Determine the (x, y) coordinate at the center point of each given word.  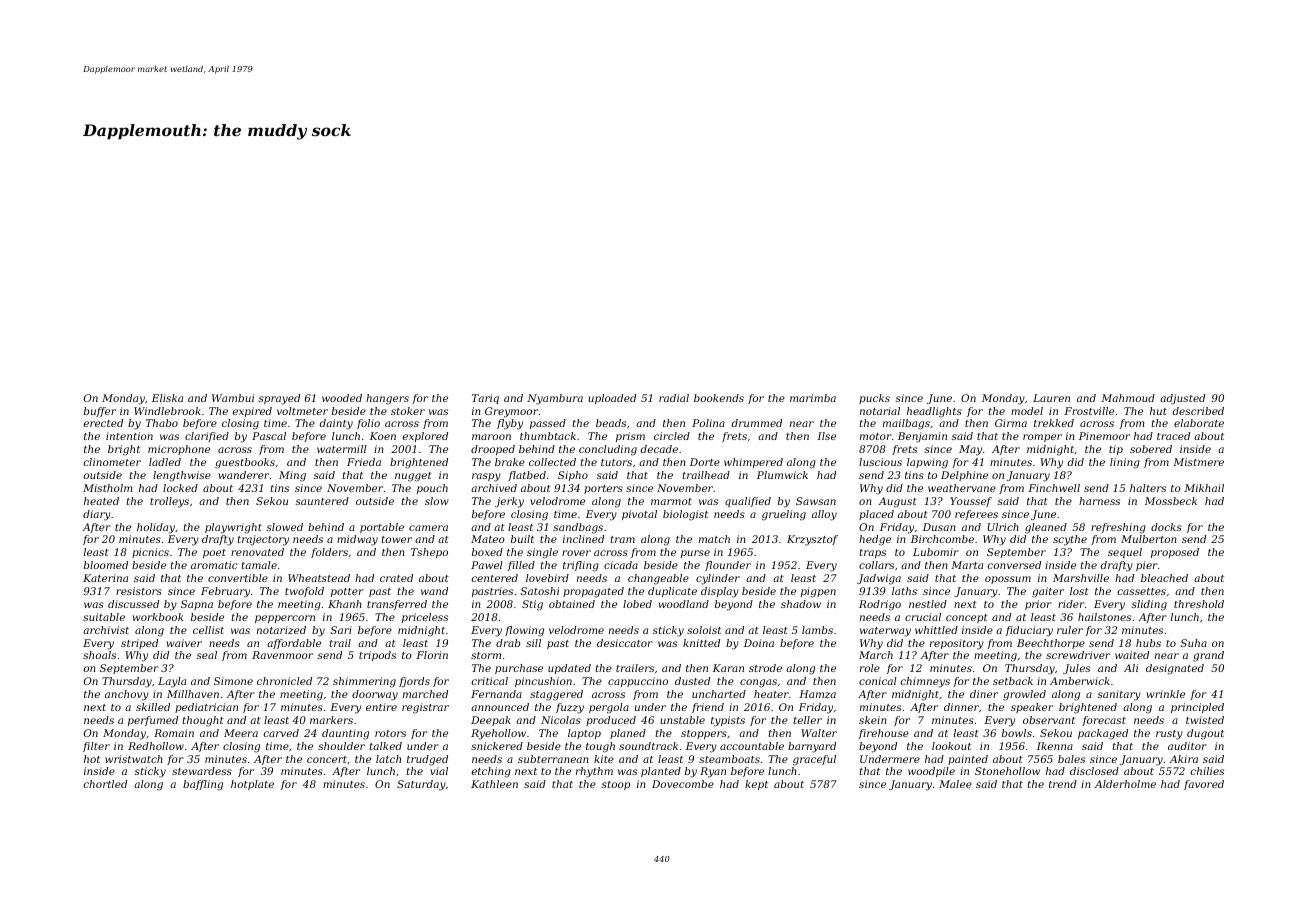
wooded (342, 398)
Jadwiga (879, 579)
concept (967, 618)
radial (674, 398)
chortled (105, 784)
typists (728, 721)
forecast (1104, 721)
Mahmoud (1128, 398)
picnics (150, 553)
